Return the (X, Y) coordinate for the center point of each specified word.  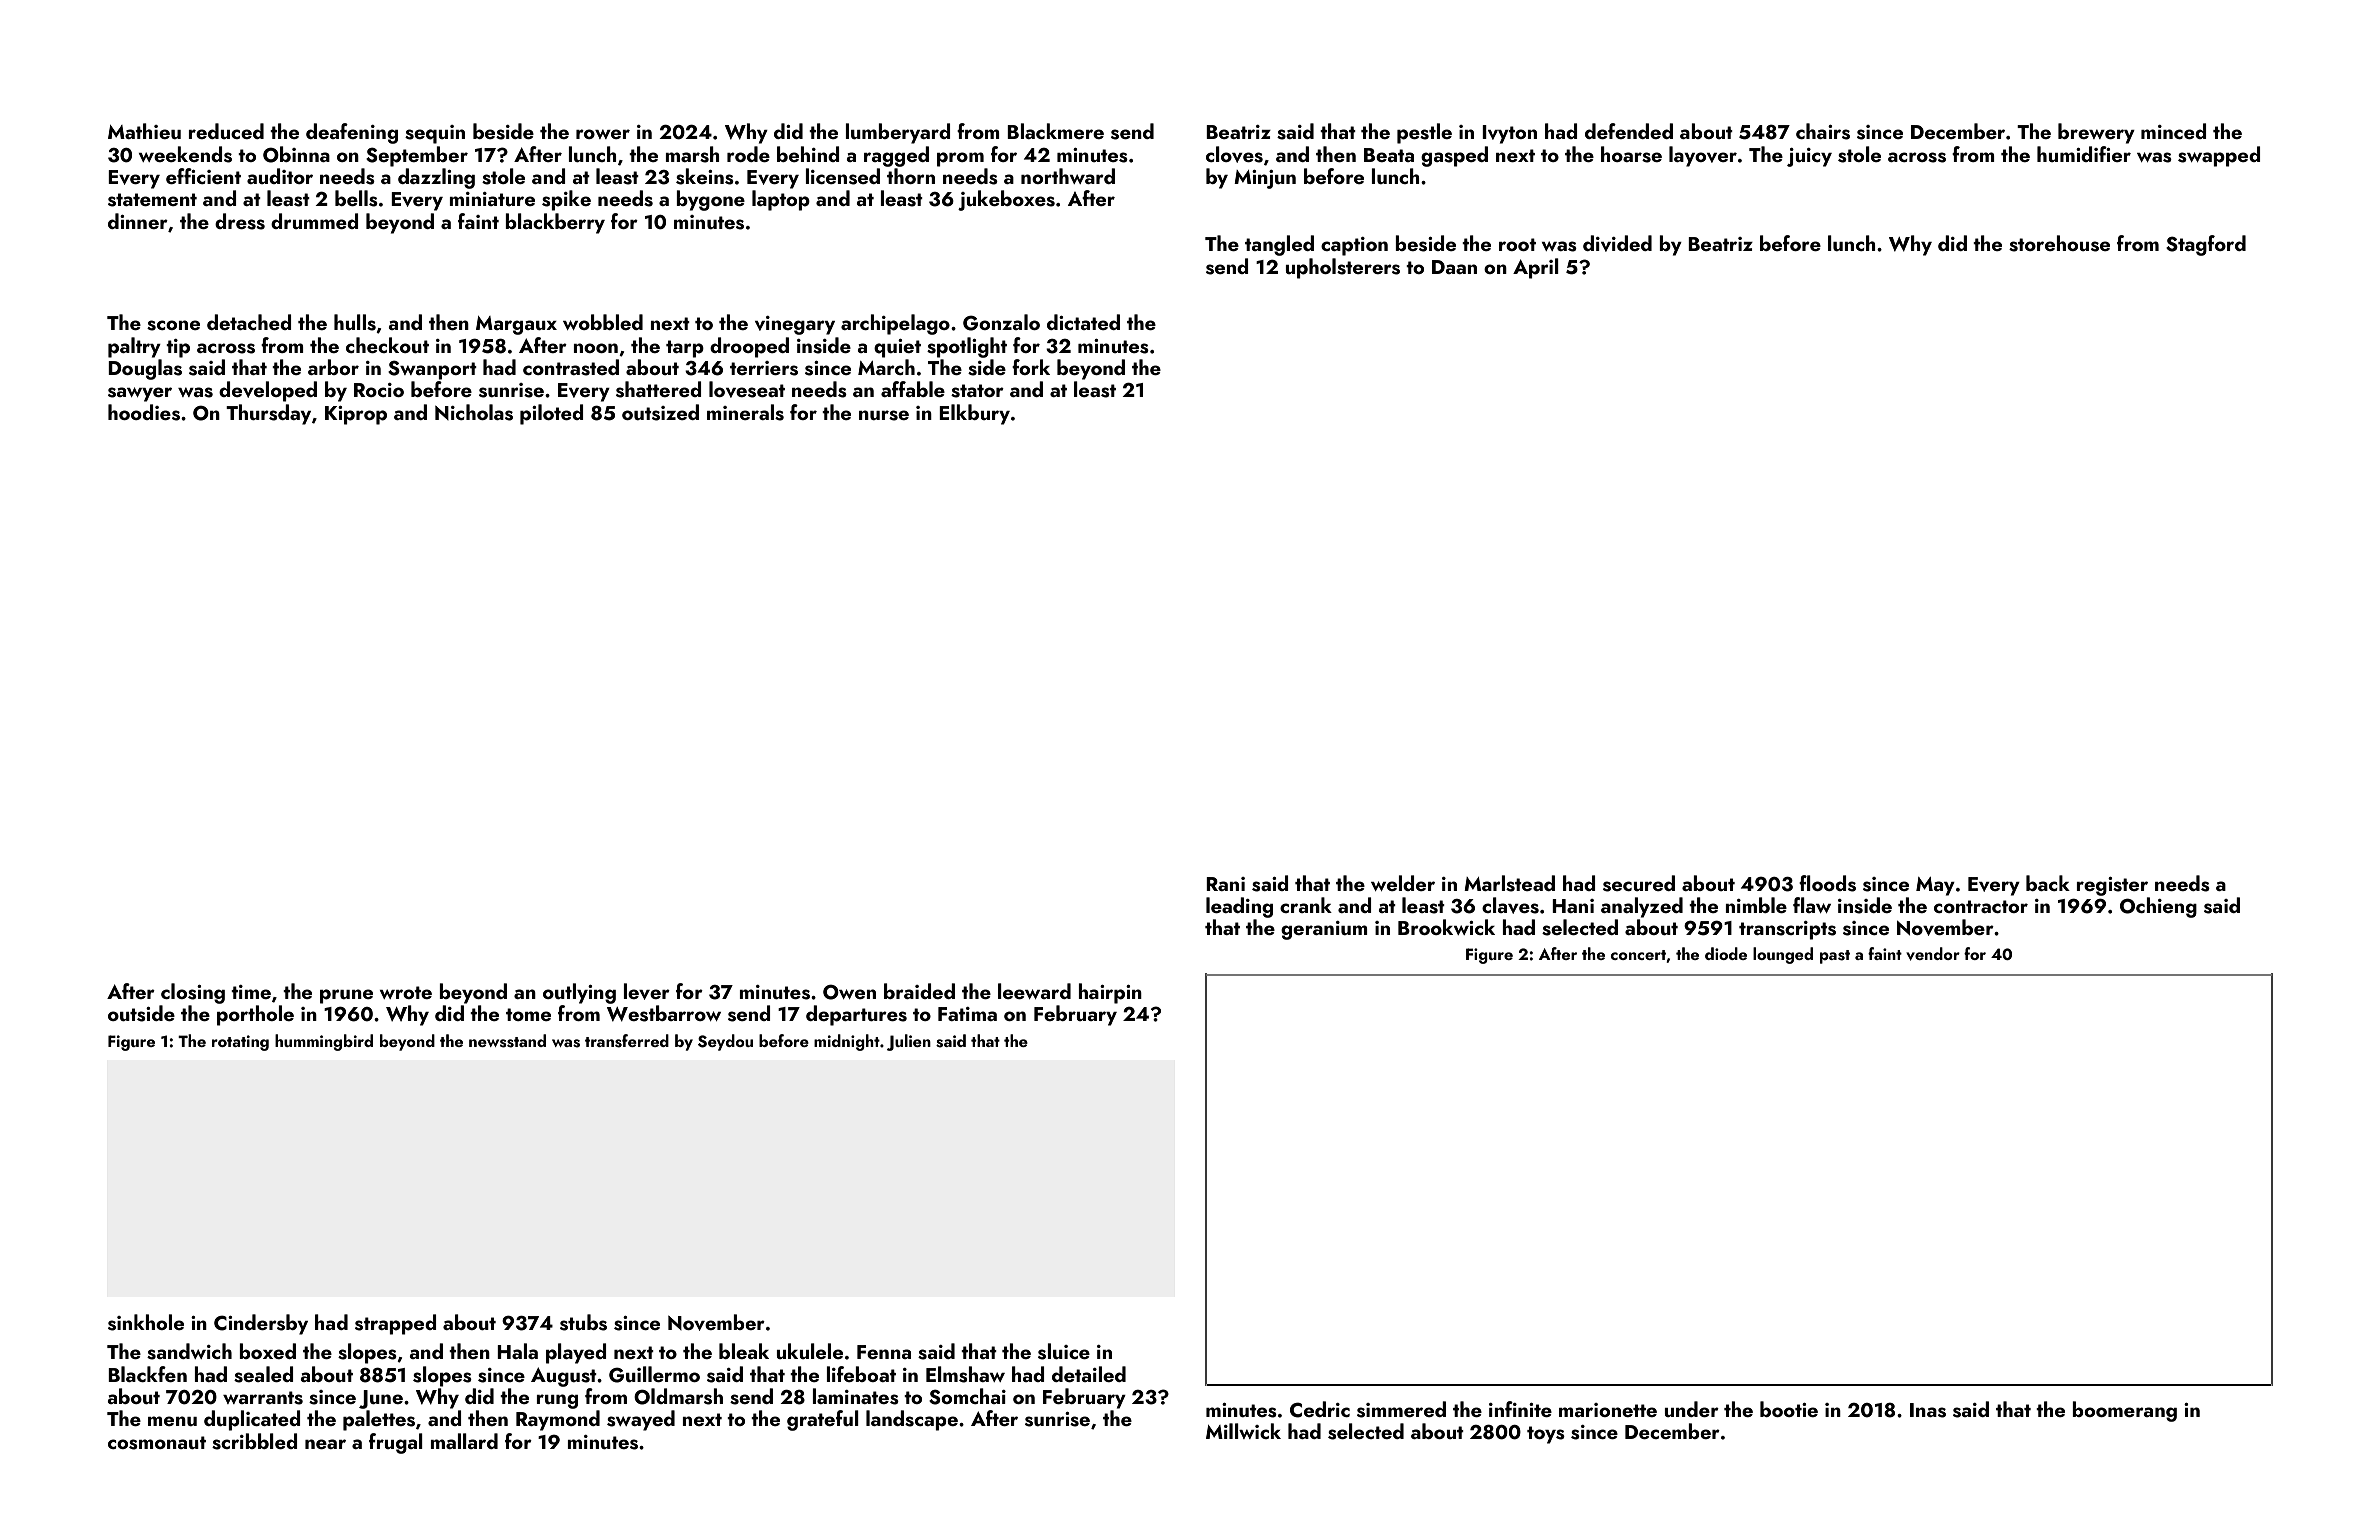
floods (1827, 883)
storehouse (2059, 243)
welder (1403, 883)
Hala (517, 1351)
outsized (660, 412)
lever (646, 991)
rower (603, 134)
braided (919, 991)
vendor (1933, 954)
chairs (1823, 131)
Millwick (1243, 1431)
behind (808, 154)
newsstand (507, 1041)
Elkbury (974, 414)
